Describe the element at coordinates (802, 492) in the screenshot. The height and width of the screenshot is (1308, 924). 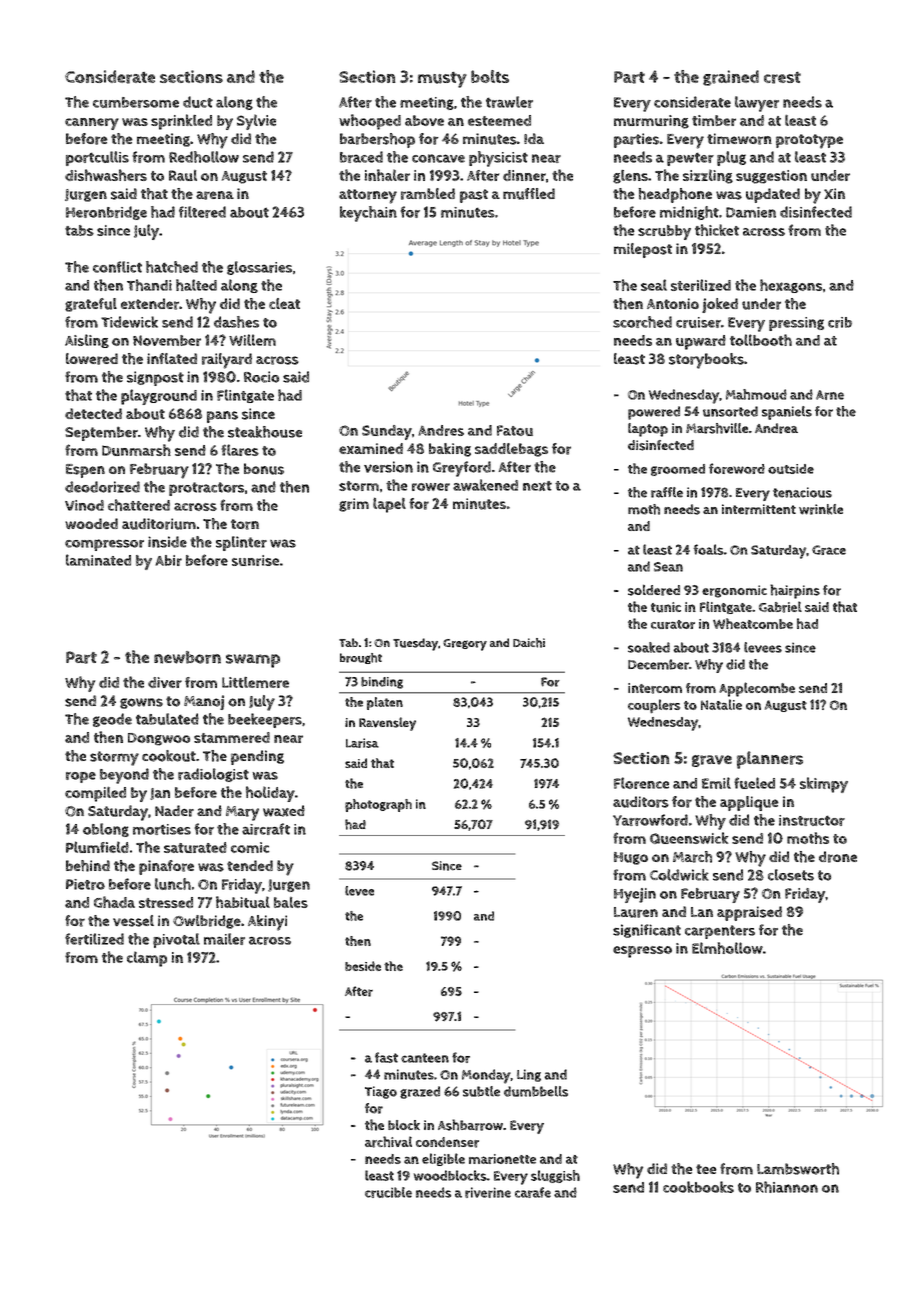
I see `tenacious` at that location.
